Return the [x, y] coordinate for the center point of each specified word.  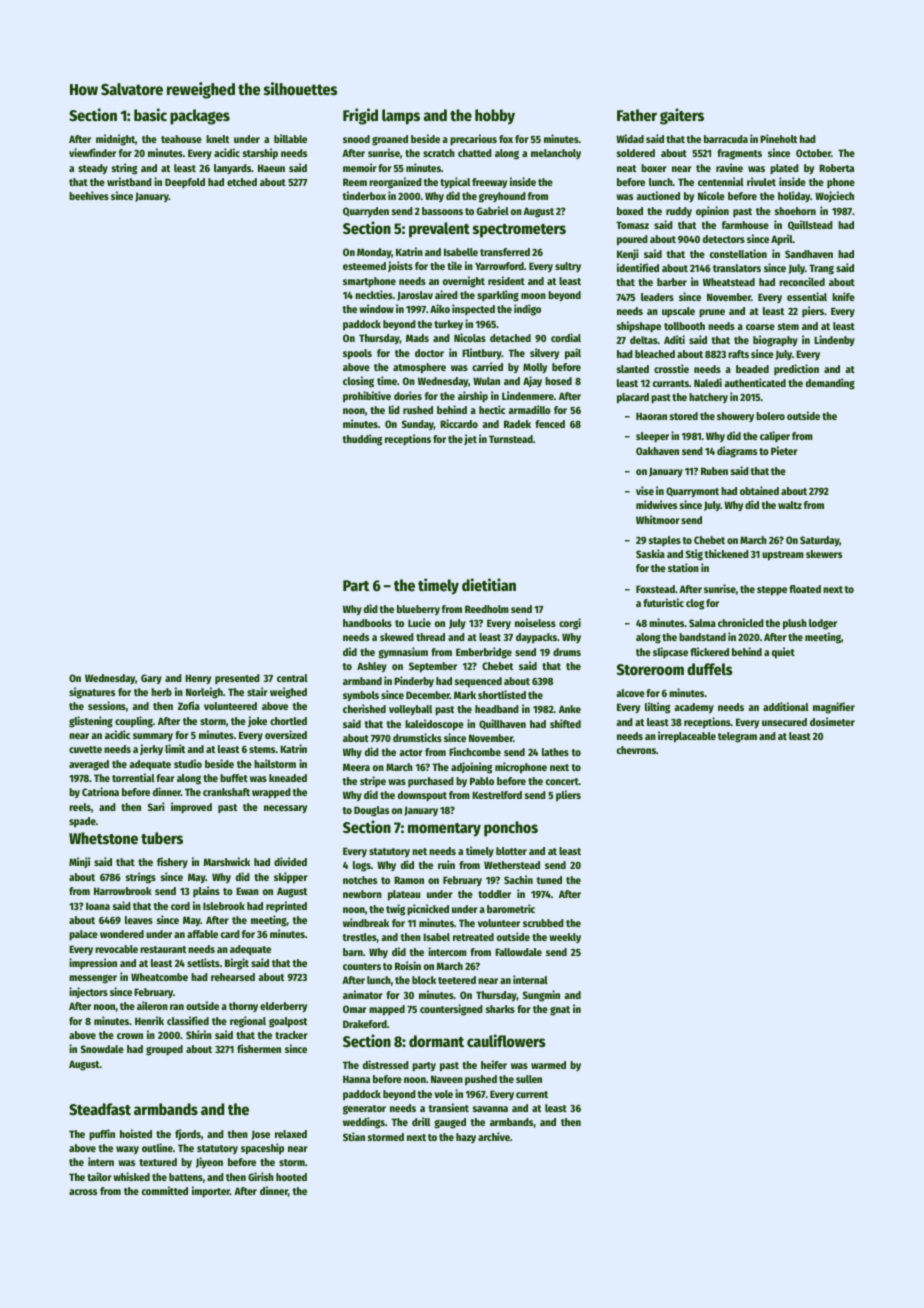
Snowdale [102, 1049]
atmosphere [419, 368]
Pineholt [778, 138]
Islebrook [224, 906]
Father [637, 115]
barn [353, 952]
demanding [830, 384]
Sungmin [541, 996]
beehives [89, 195]
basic [150, 114]
